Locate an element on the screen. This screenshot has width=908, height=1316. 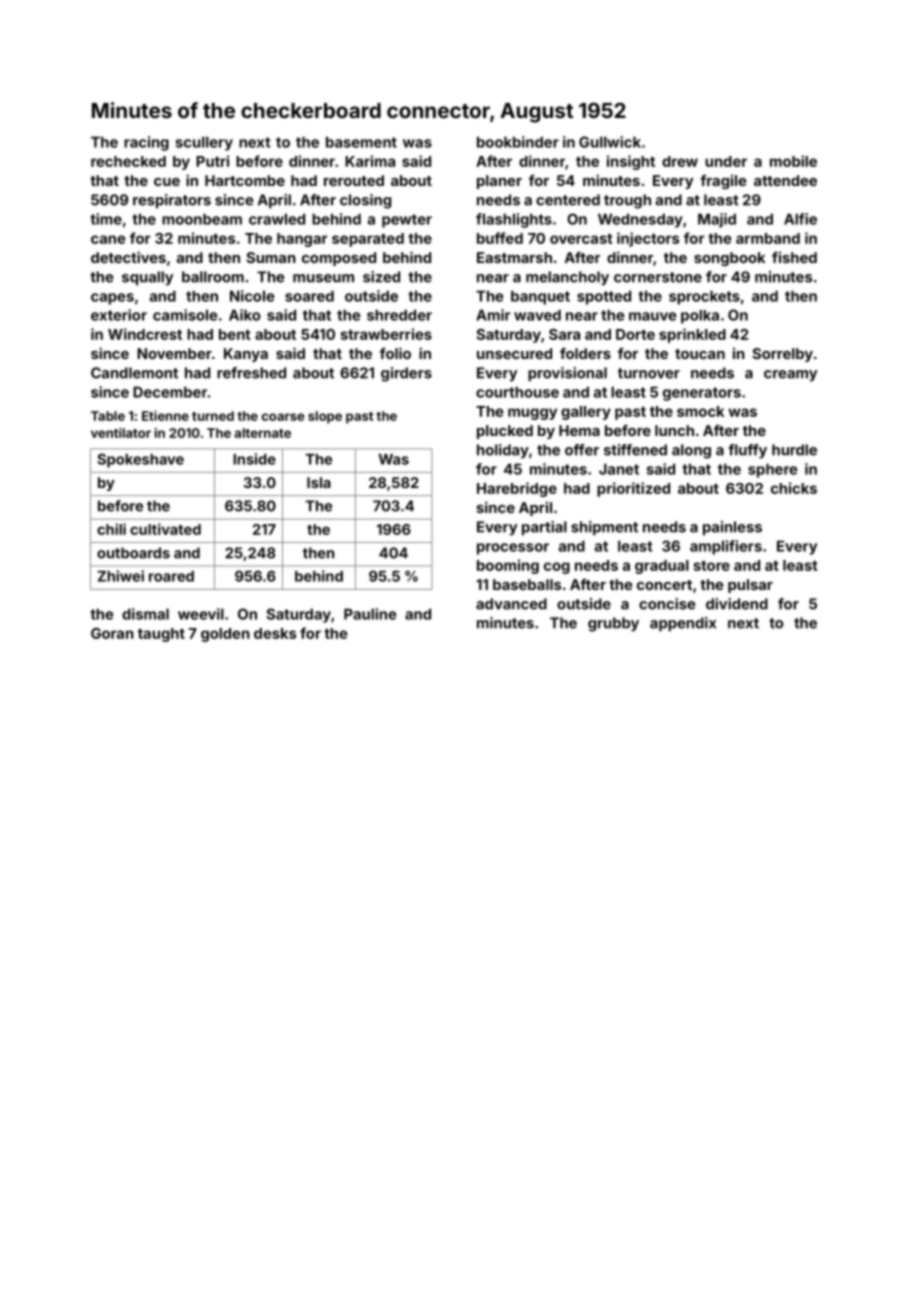
partial is located at coordinates (544, 528).
